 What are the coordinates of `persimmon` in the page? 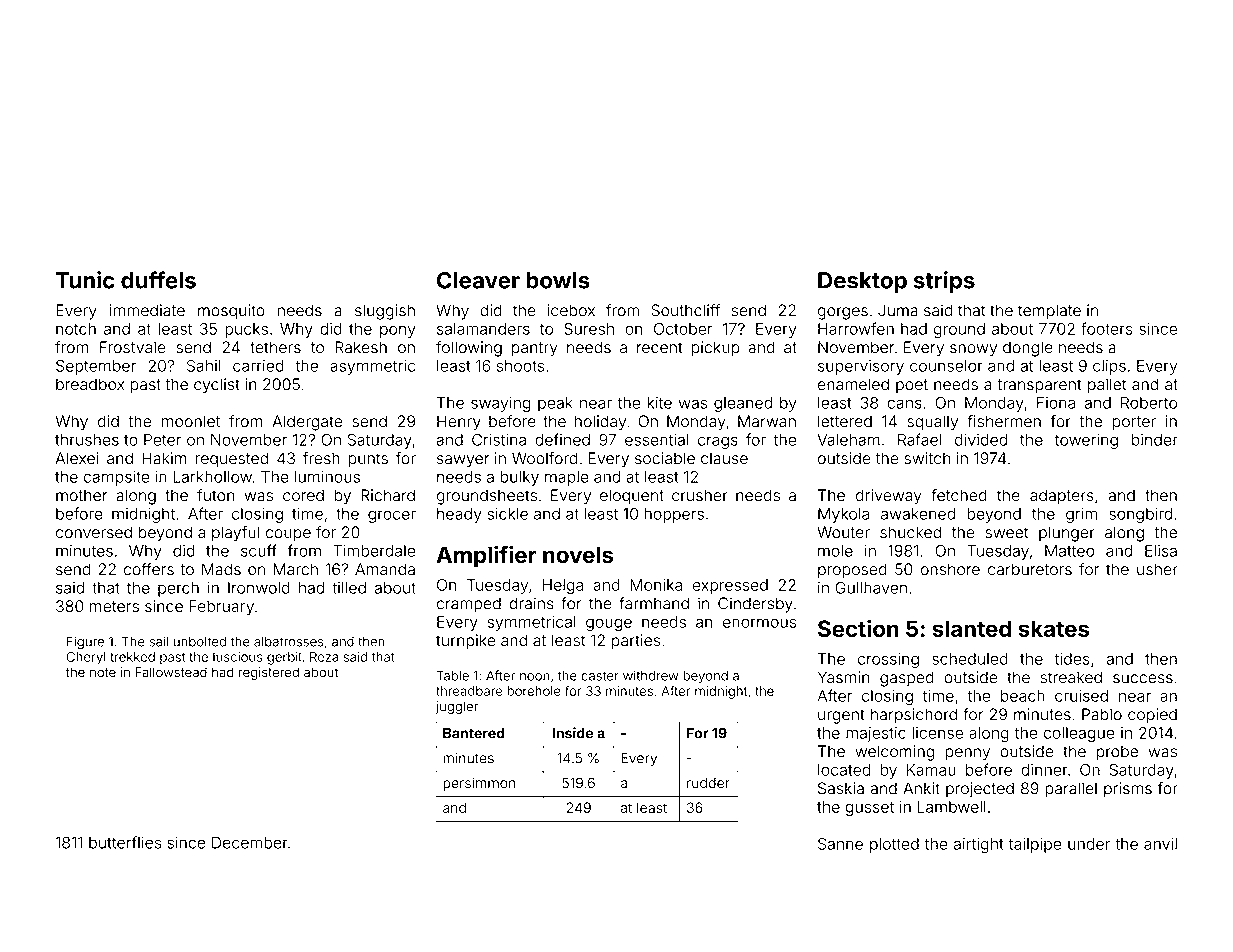 It's located at (479, 784).
